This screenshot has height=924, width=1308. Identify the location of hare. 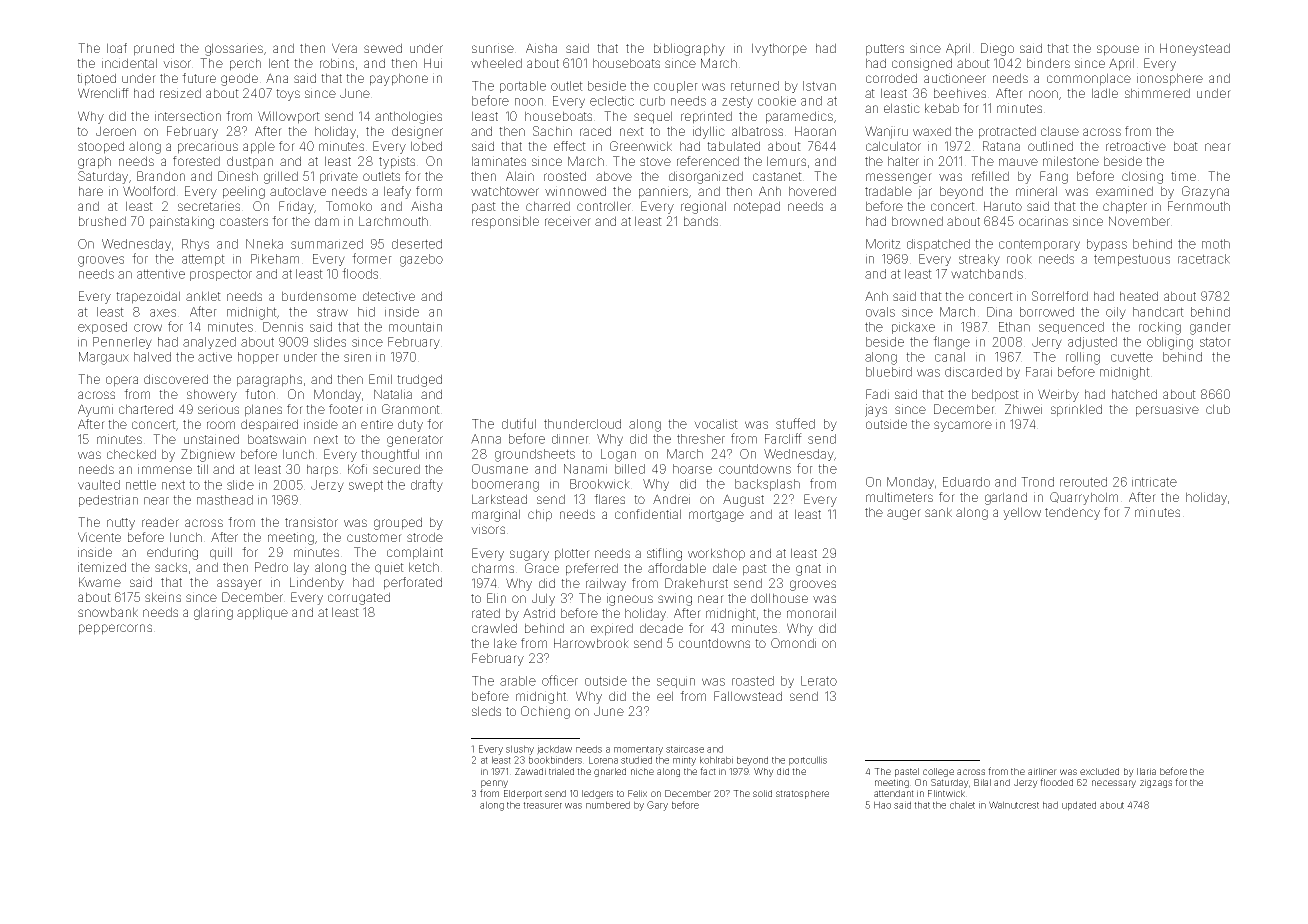
(91, 191).
